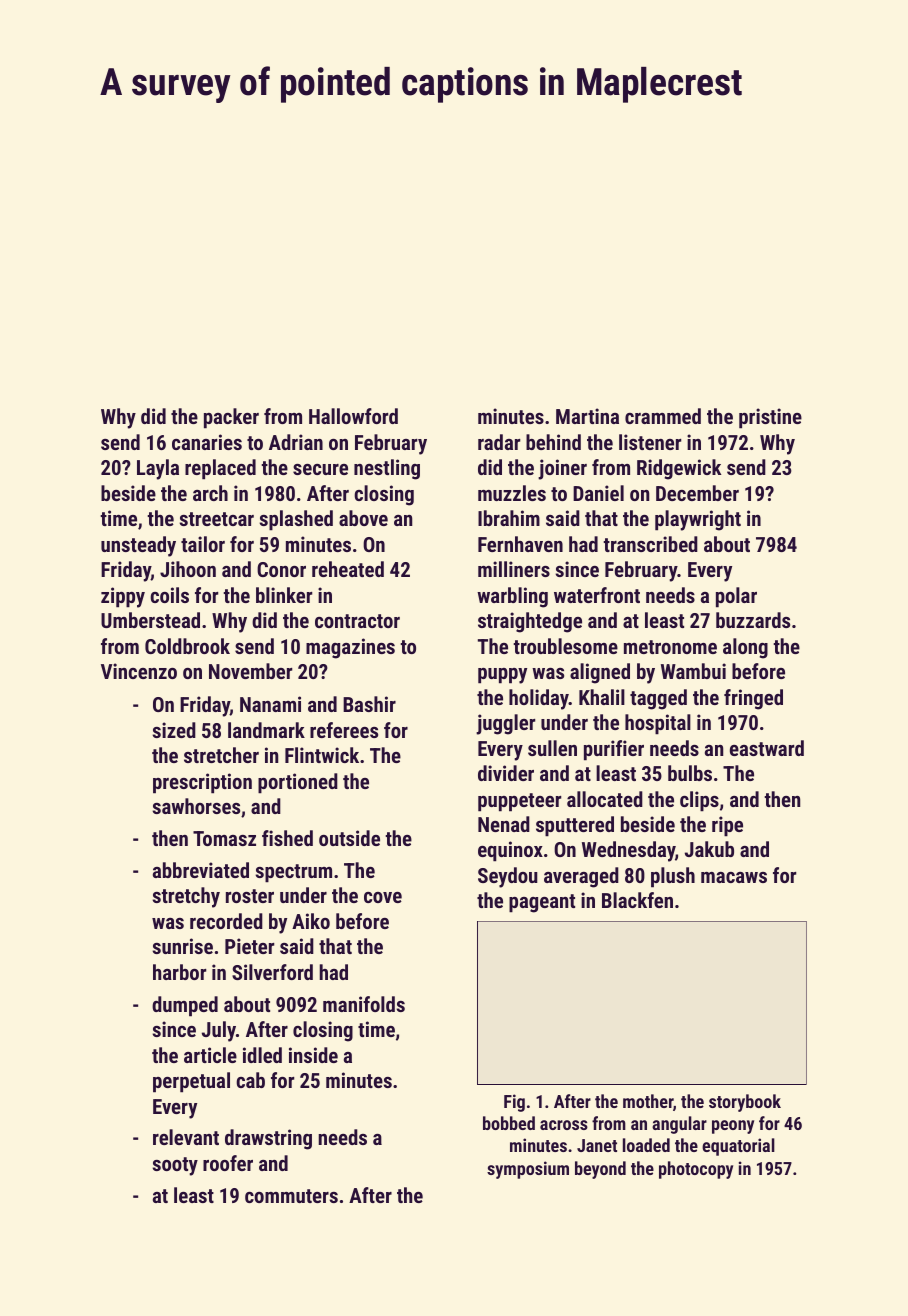 This image has height=1316, width=908. What do you see at coordinates (293, 873) in the image?
I see `spectrum` at bounding box center [293, 873].
